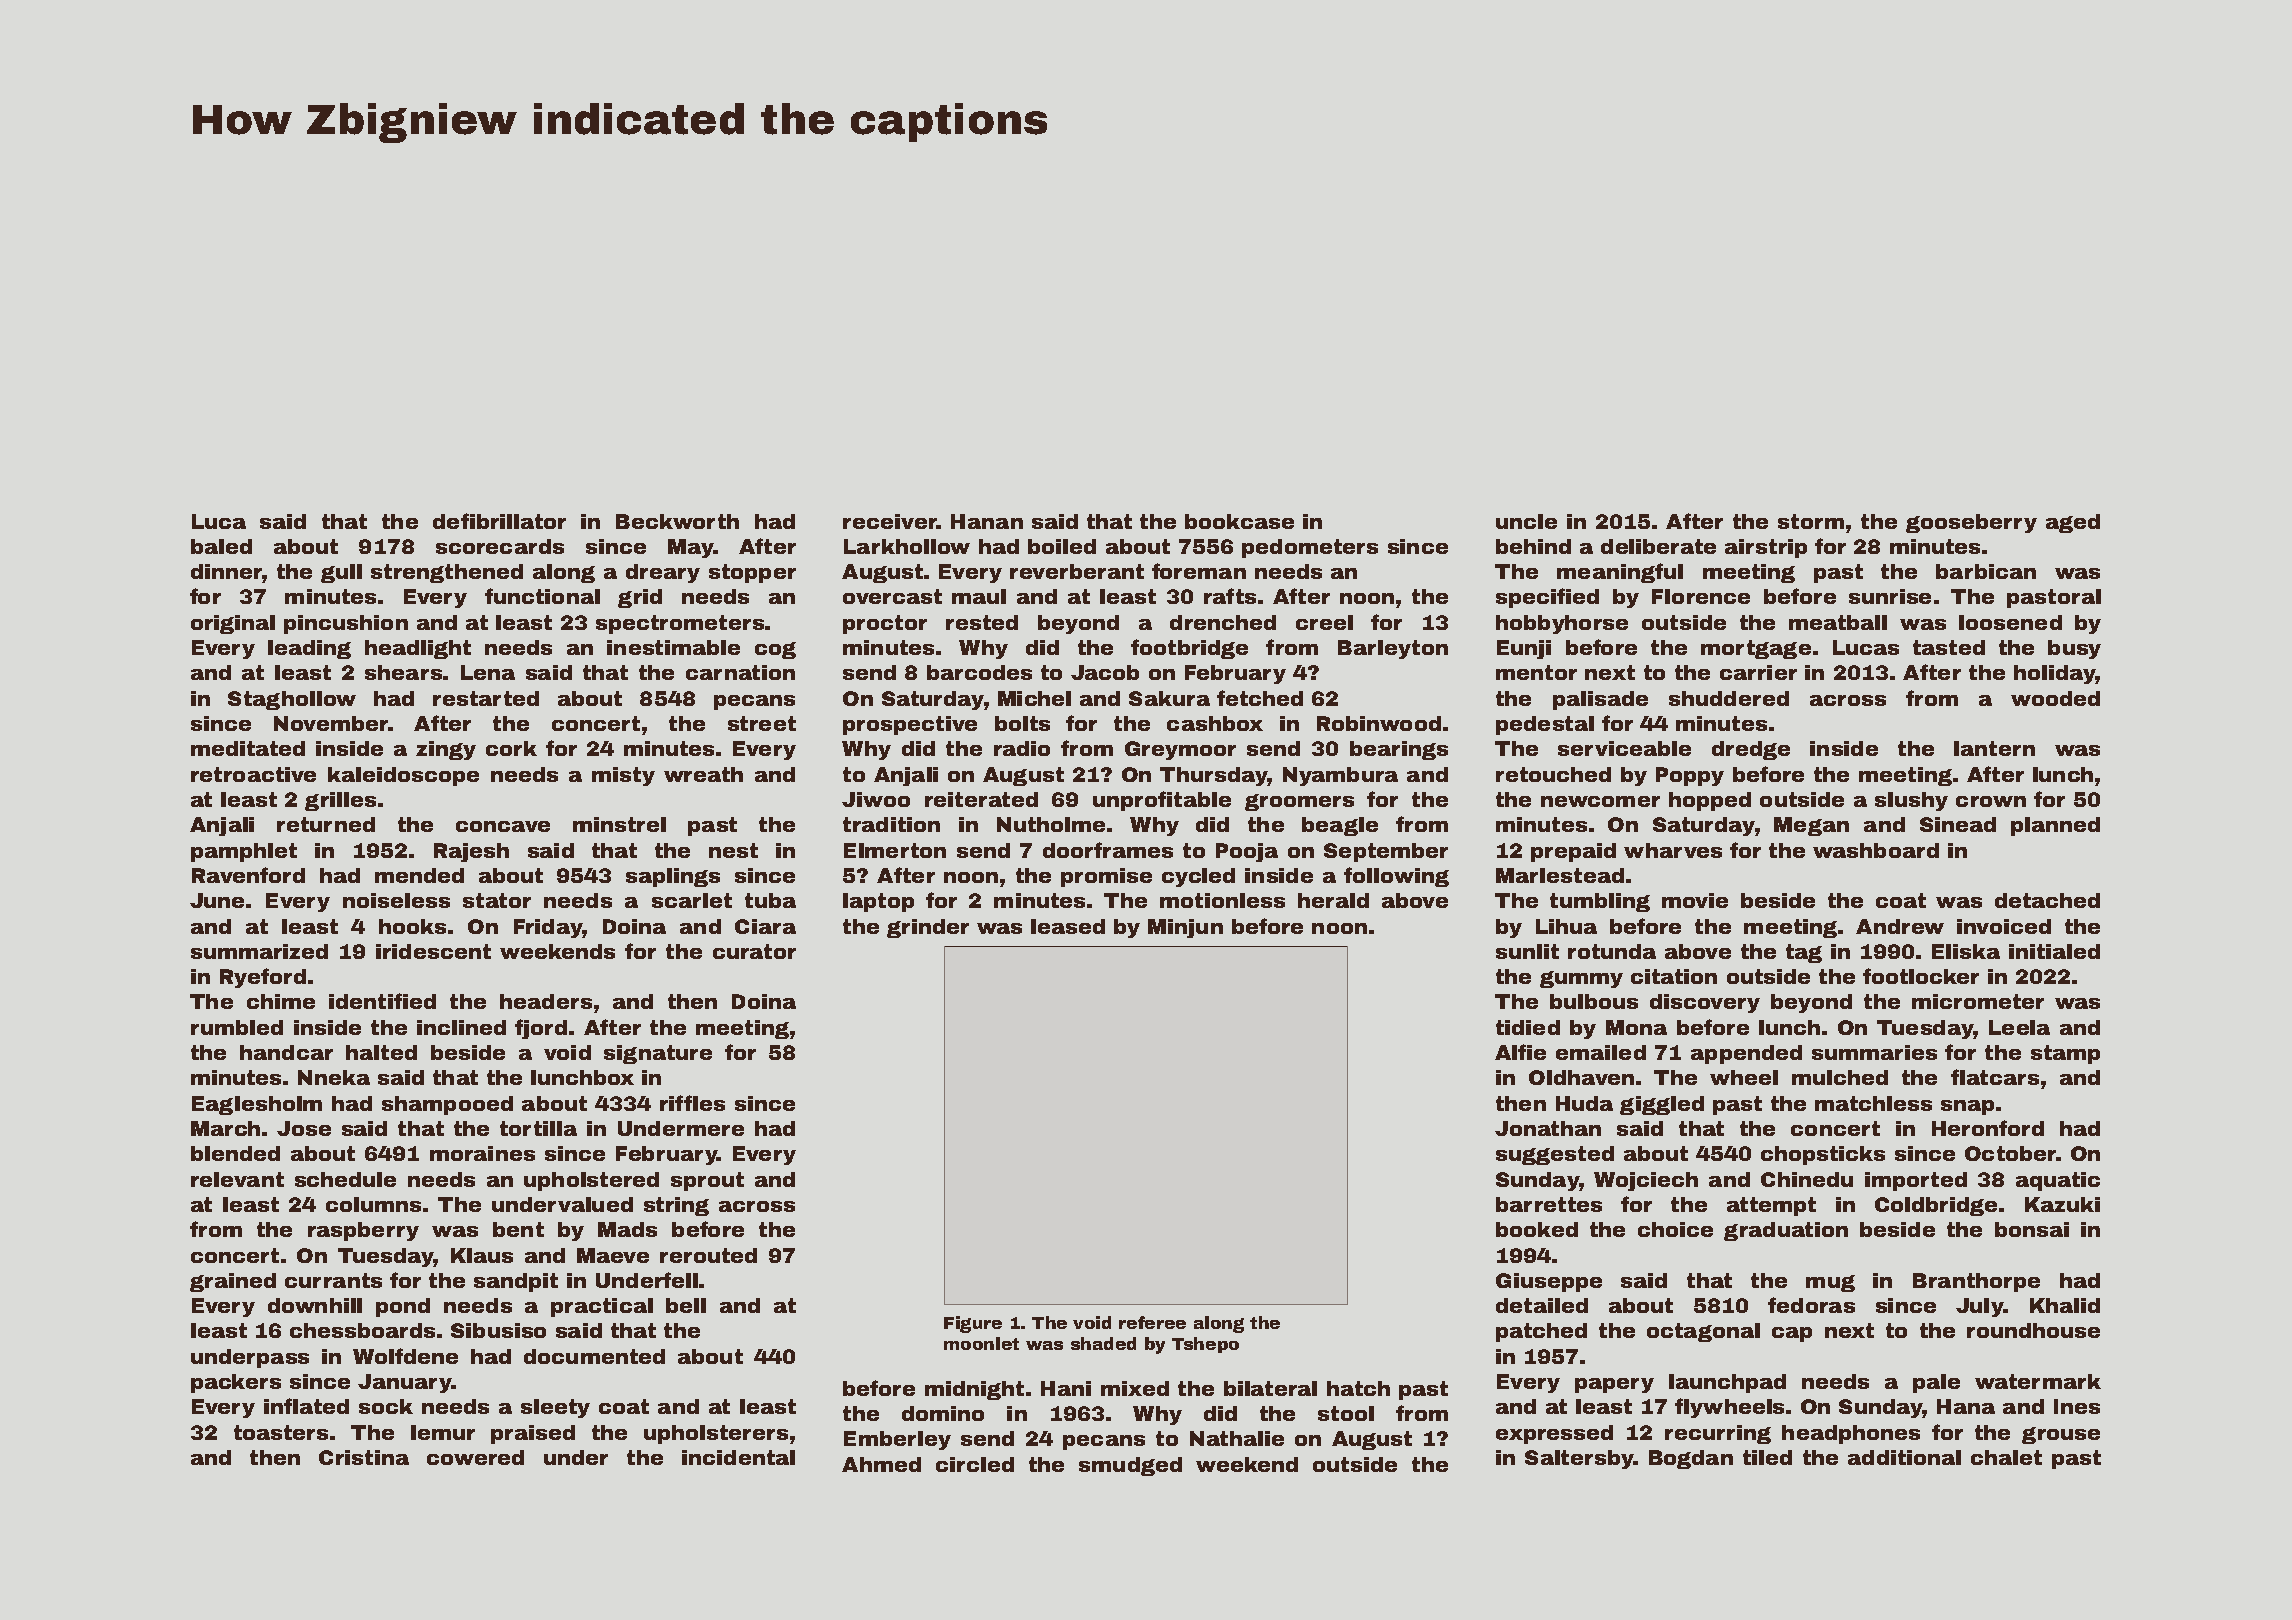  Describe the element at coordinates (979, 596) in the image. I see `maul` at that location.
